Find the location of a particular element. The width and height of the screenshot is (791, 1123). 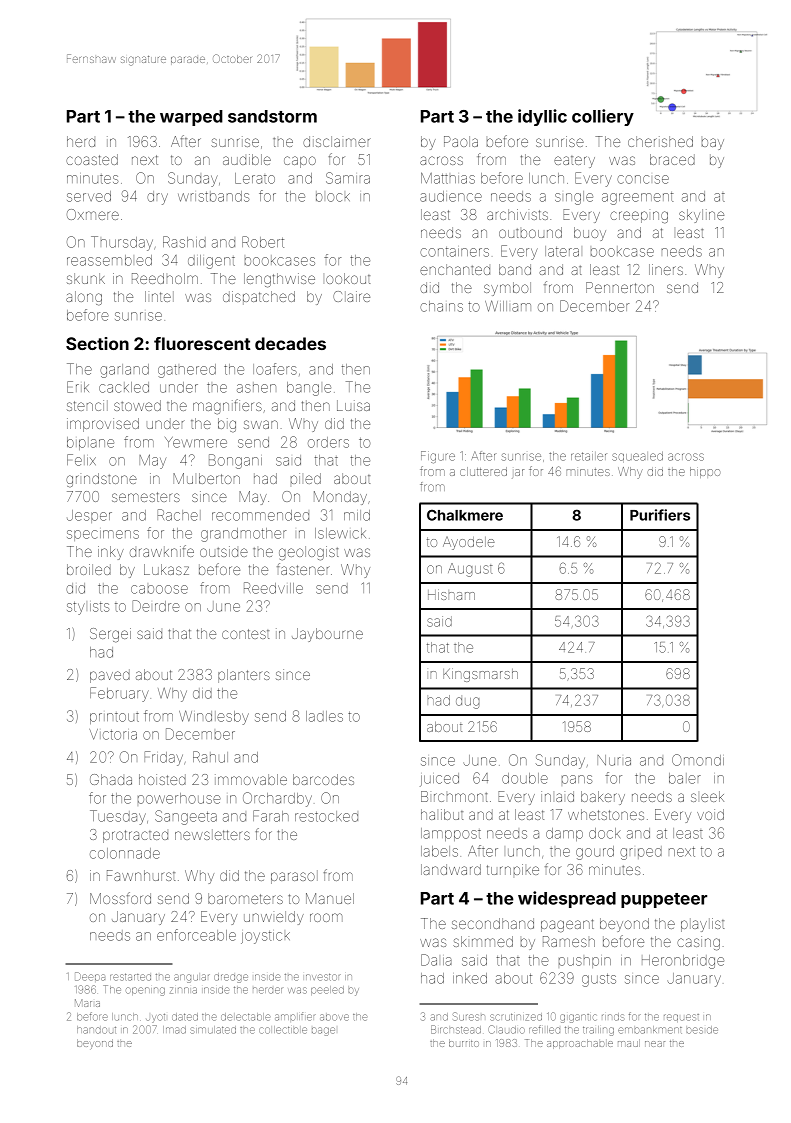

Paola is located at coordinates (461, 141).
